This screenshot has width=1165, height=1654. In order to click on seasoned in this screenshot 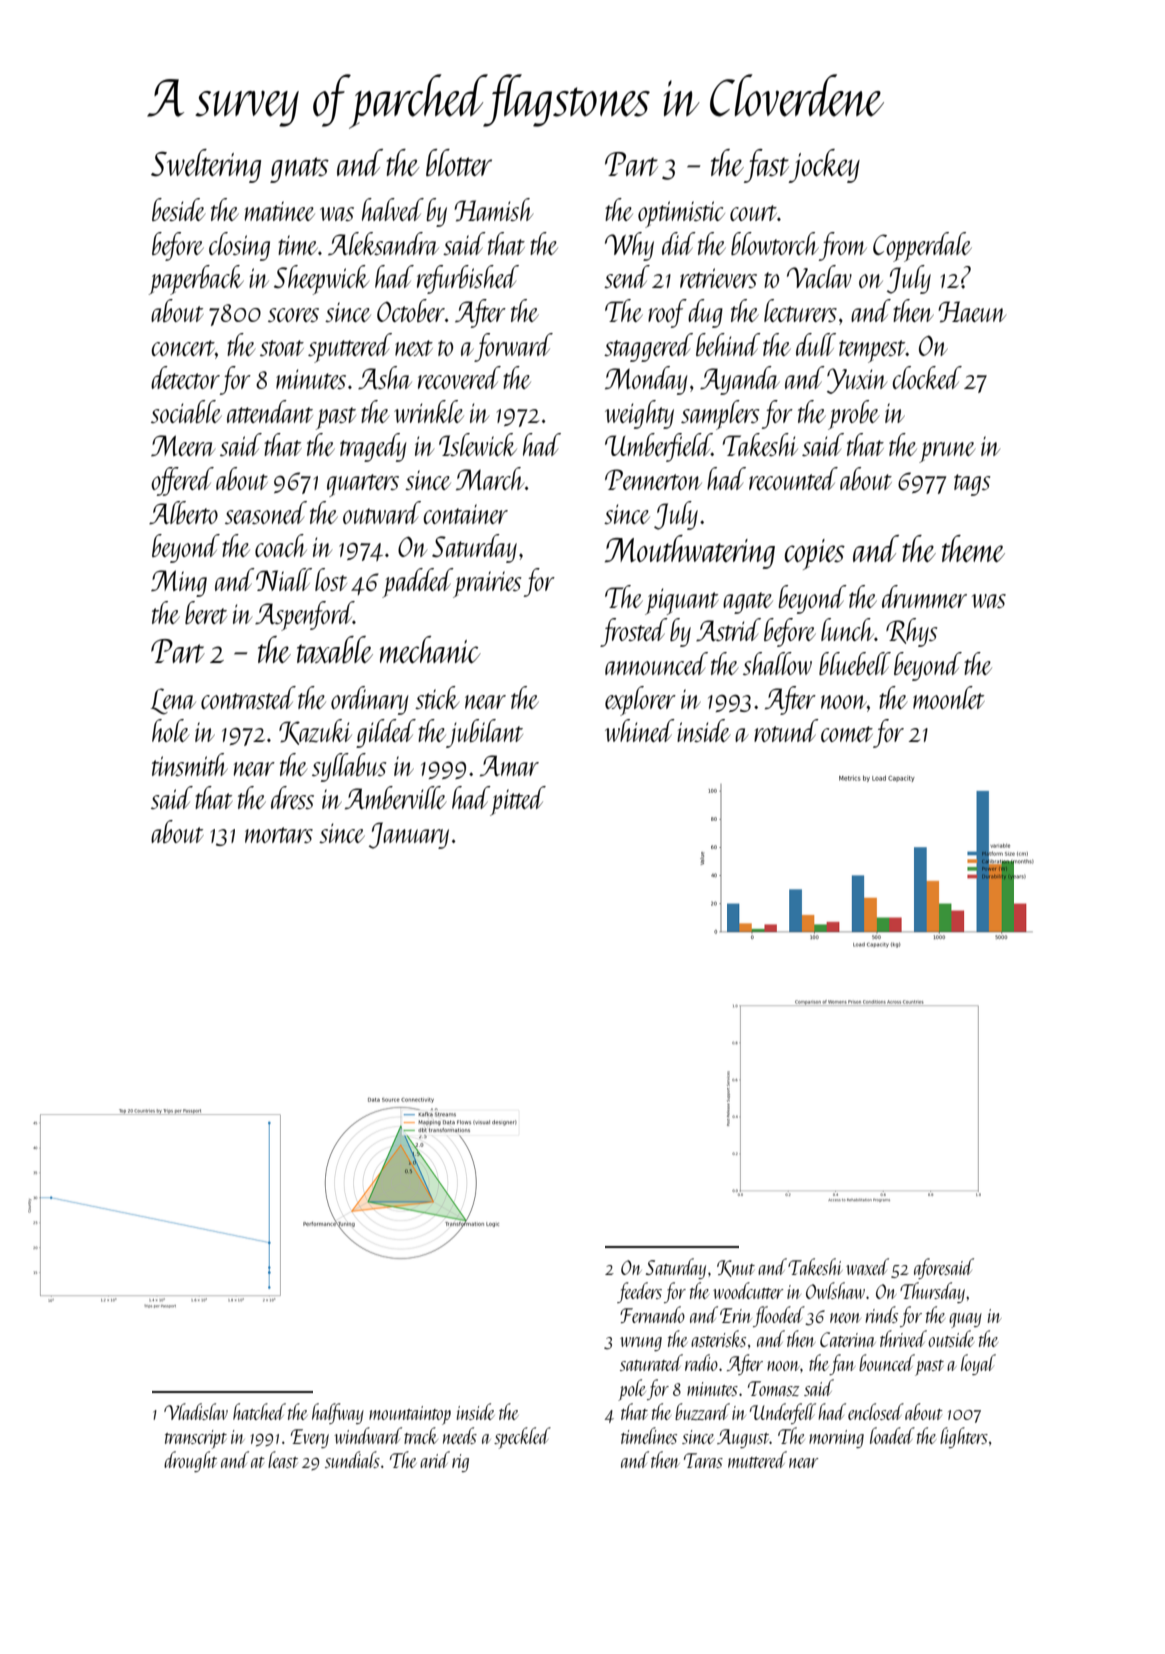, I will do `click(266, 512)`.
